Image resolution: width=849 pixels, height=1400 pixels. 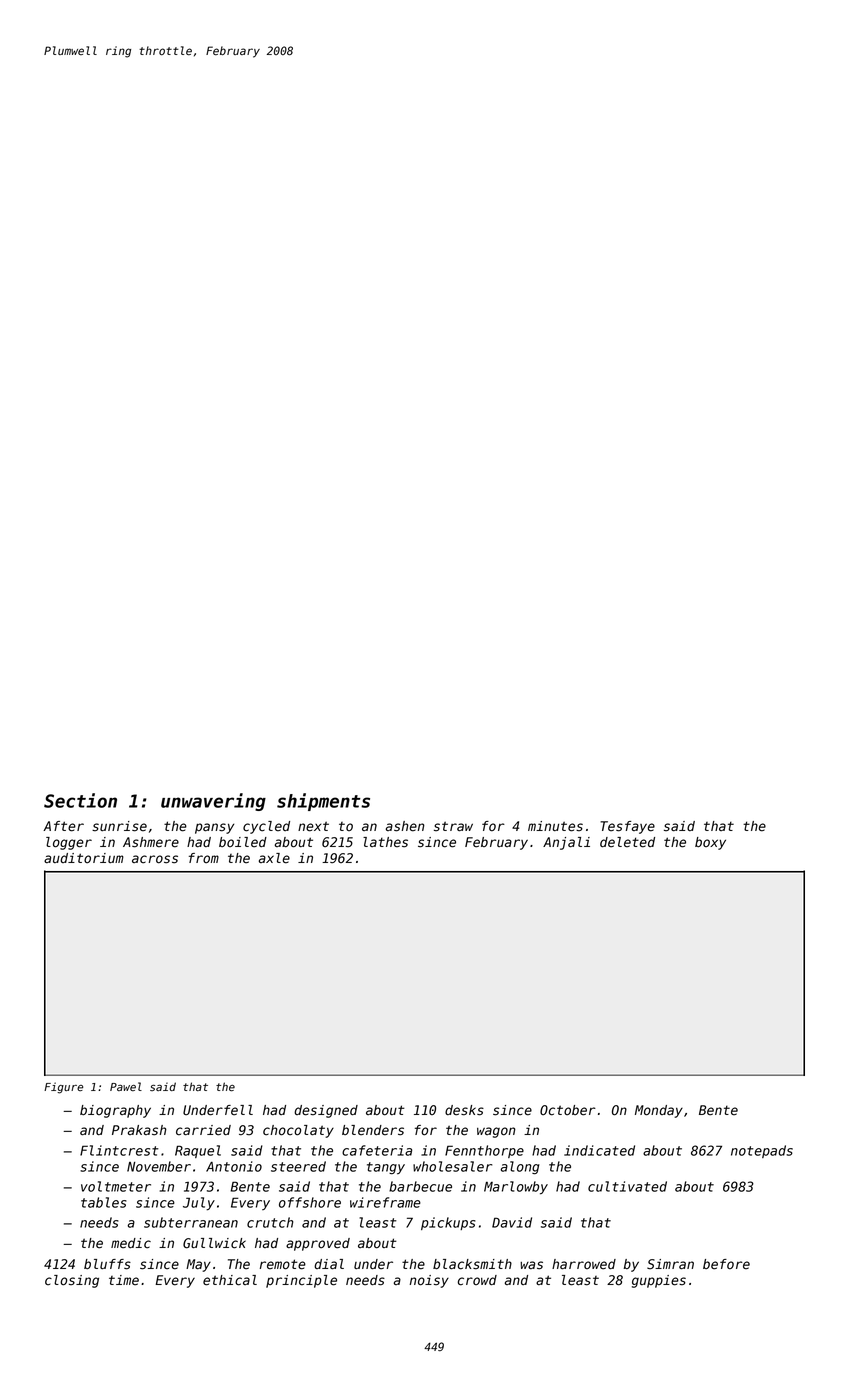 What do you see at coordinates (131, 1243) in the screenshot?
I see `medic` at bounding box center [131, 1243].
